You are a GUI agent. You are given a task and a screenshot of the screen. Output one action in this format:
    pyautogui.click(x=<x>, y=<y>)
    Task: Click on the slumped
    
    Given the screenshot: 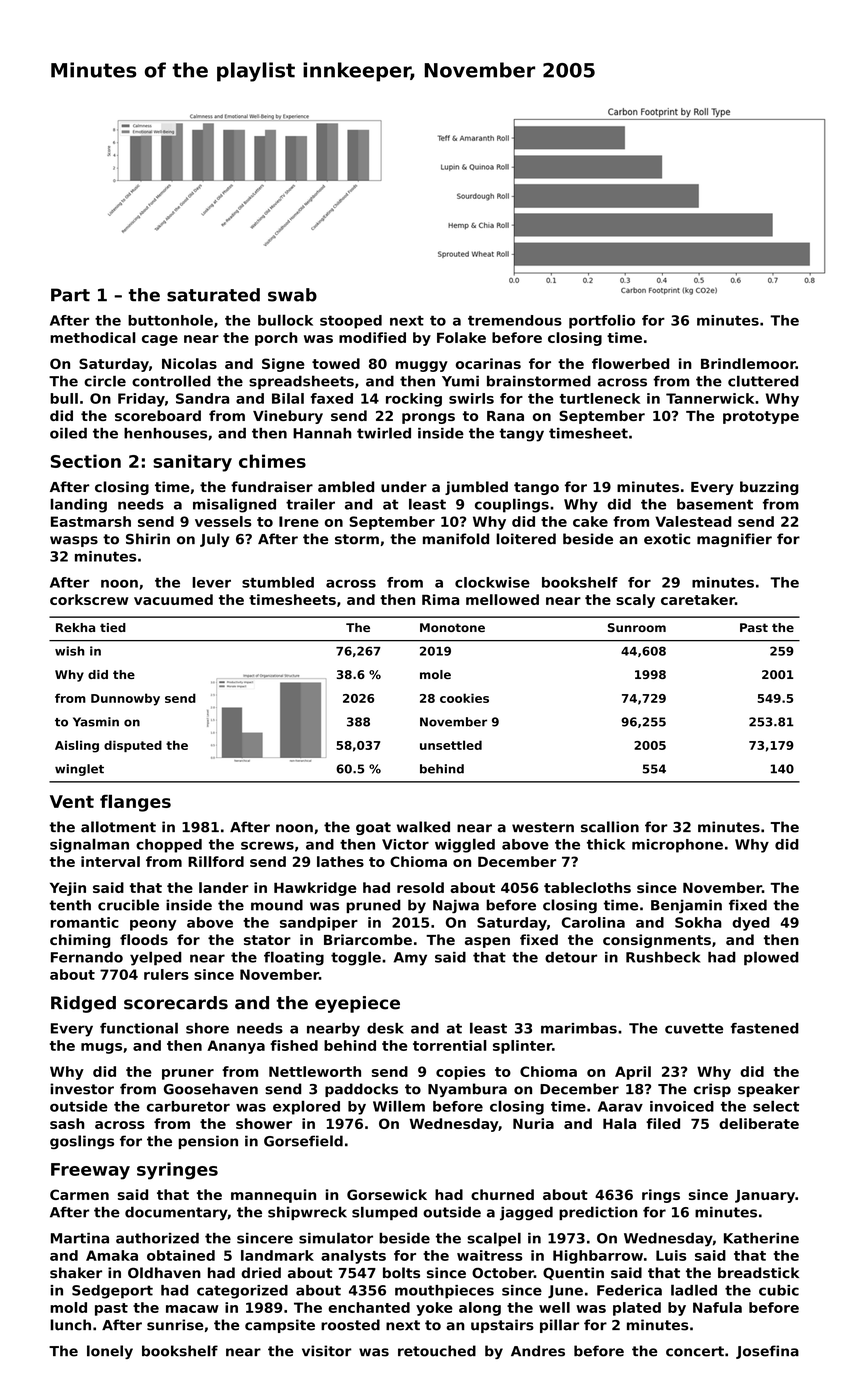 What is the action you would take?
    pyautogui.click(x=384, y=1213)
